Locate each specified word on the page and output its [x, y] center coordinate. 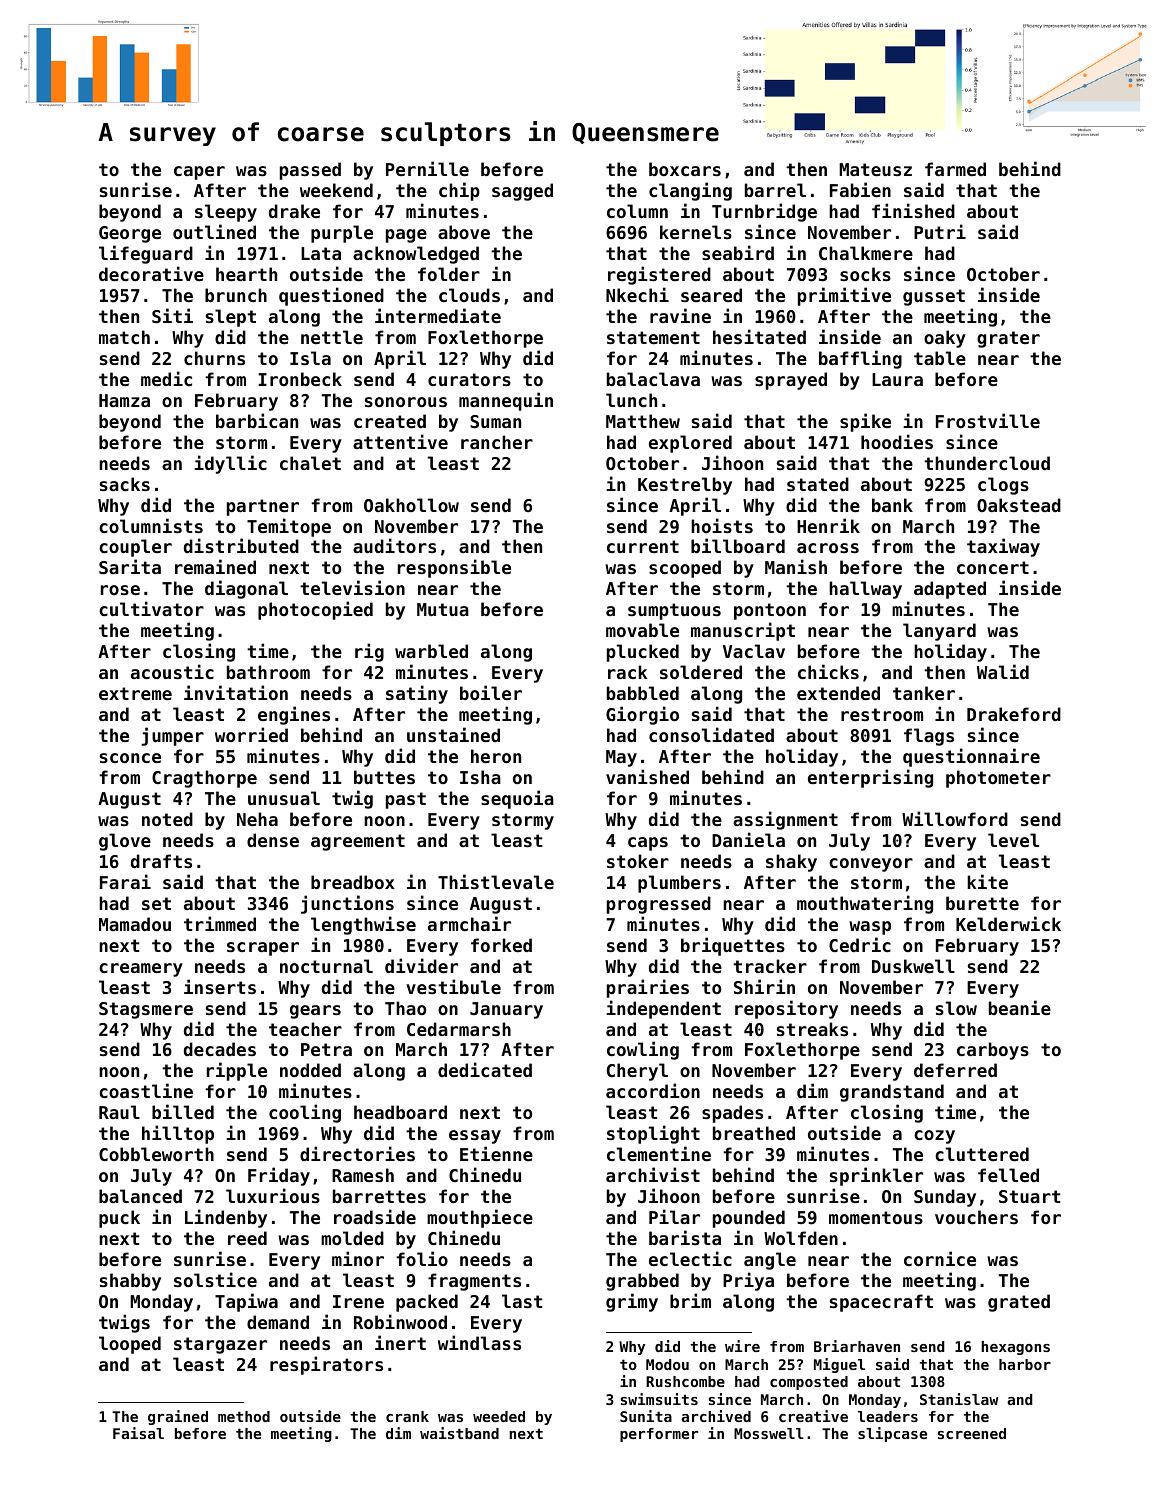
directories [357, 1153]
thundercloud [987, 463]
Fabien [860, 189]
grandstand [892, 1093]
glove [125, 842]
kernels [696, 232]
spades [732, 1114]
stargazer [220, 1345]
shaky [791, 863]
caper [199, 173]
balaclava [653, 379]
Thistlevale [496, 881]
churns [214, 358]
